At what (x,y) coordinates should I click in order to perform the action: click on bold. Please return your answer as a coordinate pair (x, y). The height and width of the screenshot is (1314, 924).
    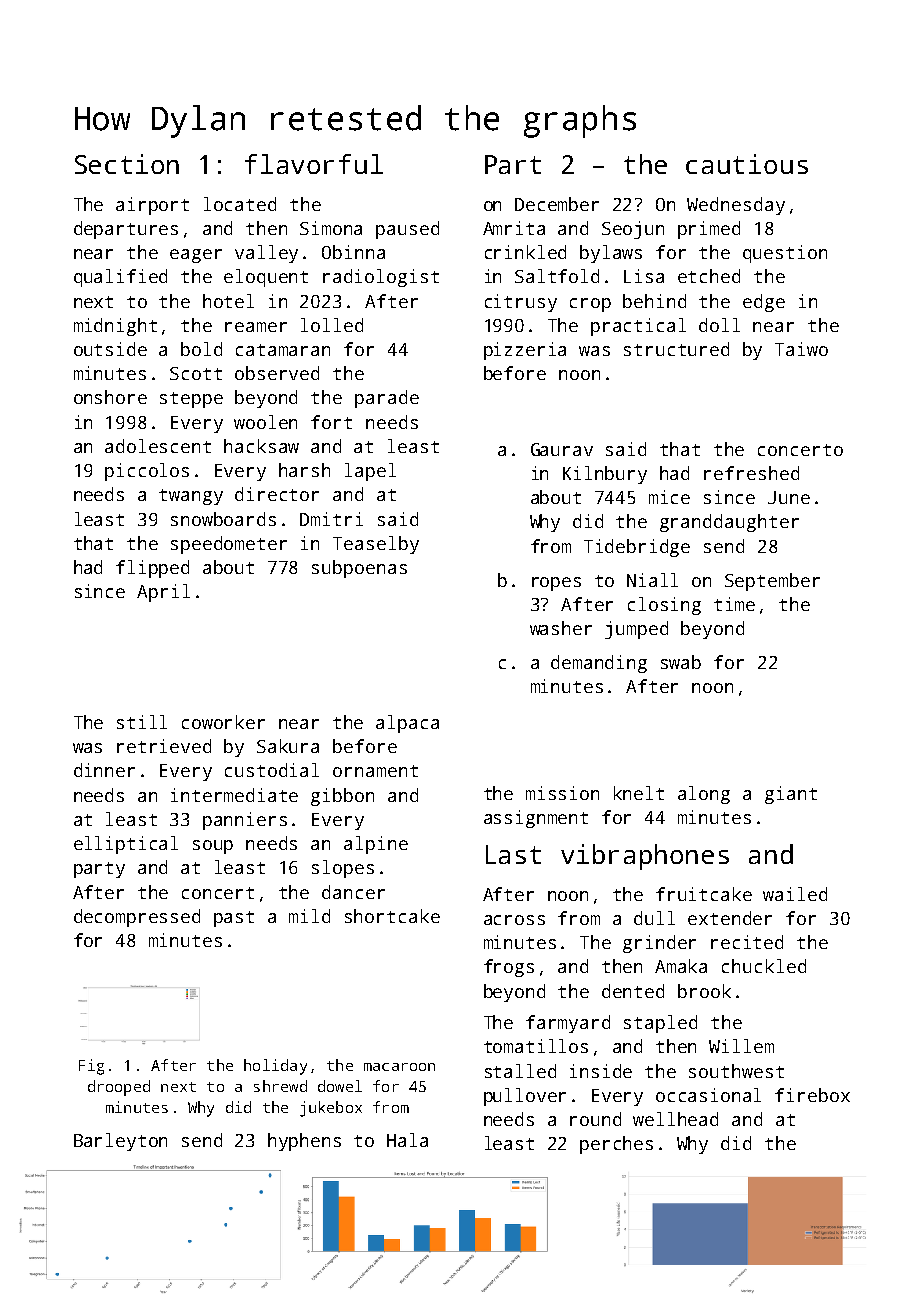
    Looking at the image, I should click on (201, 349).
